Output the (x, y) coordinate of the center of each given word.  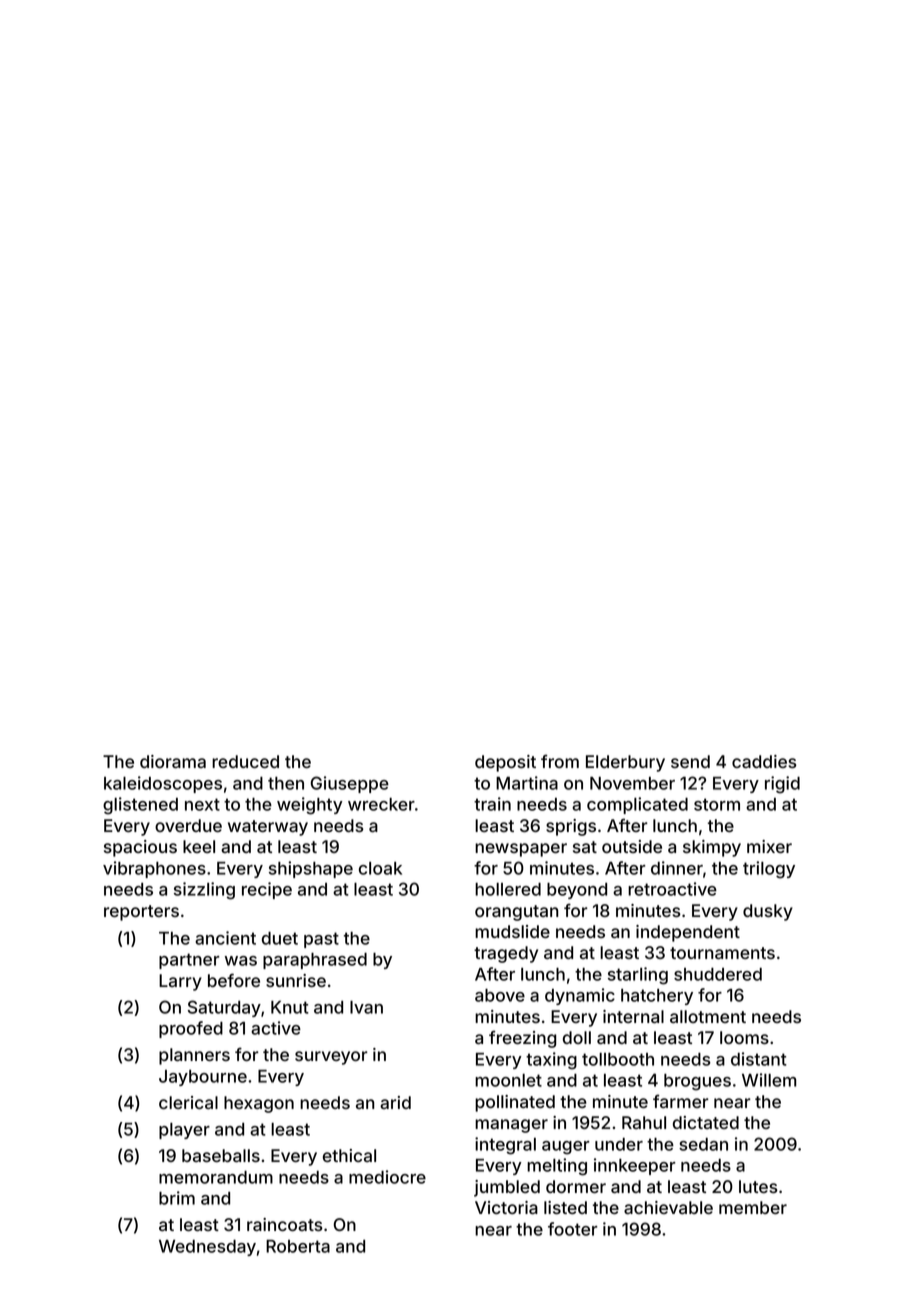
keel (199, 846)
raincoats (285, 1224)
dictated (706, 1122)
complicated (637, 805)
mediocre (387, 1177)
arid (395, 1102)
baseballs (221, 1155)
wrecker (381, 804)
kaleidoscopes (163, 784)
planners (194, 1056)
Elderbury (625, 763)
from (560, 761)
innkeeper (634, 1166)
